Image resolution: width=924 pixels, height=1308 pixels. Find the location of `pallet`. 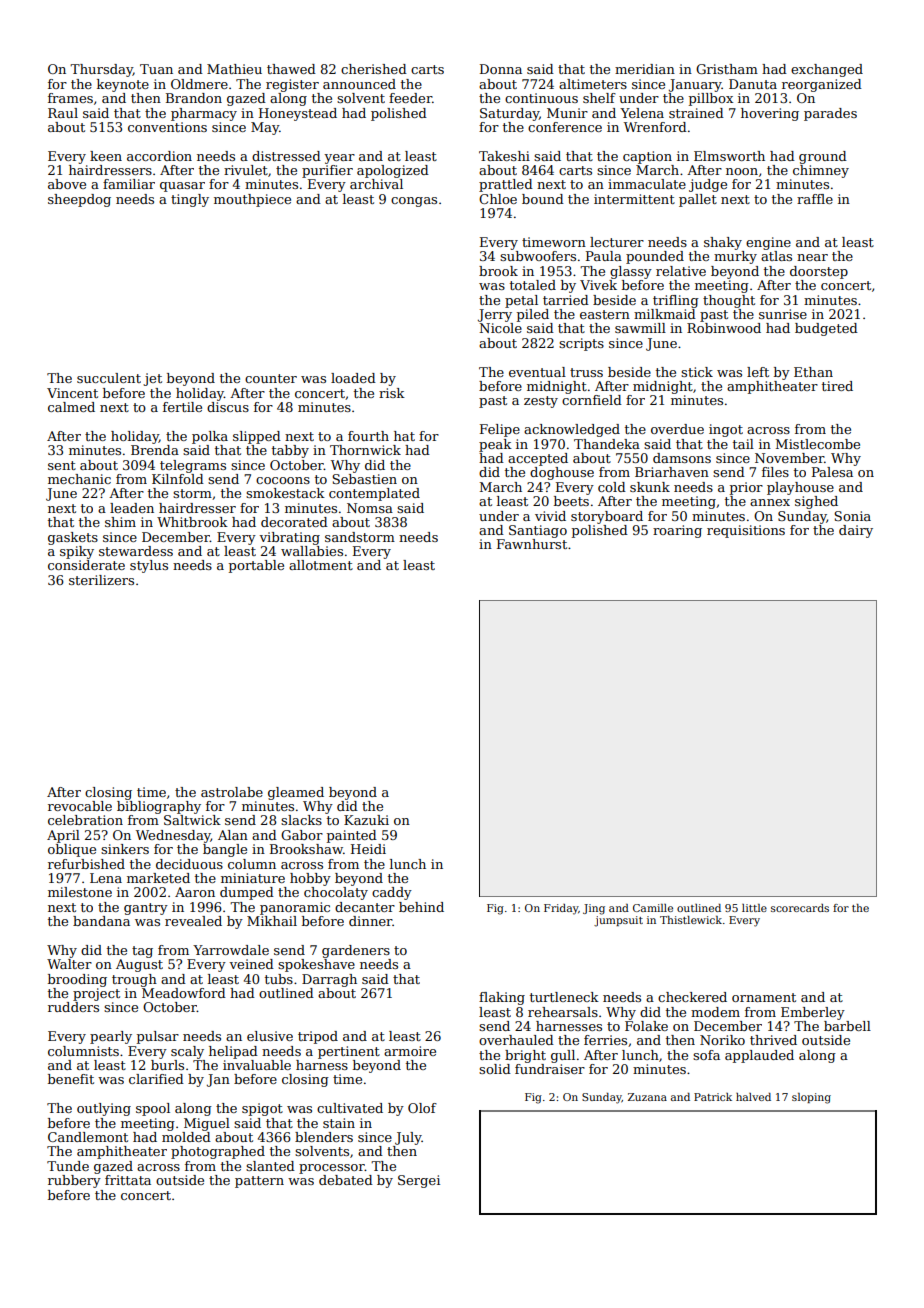

pallet is located at coordinates (698, 200).
